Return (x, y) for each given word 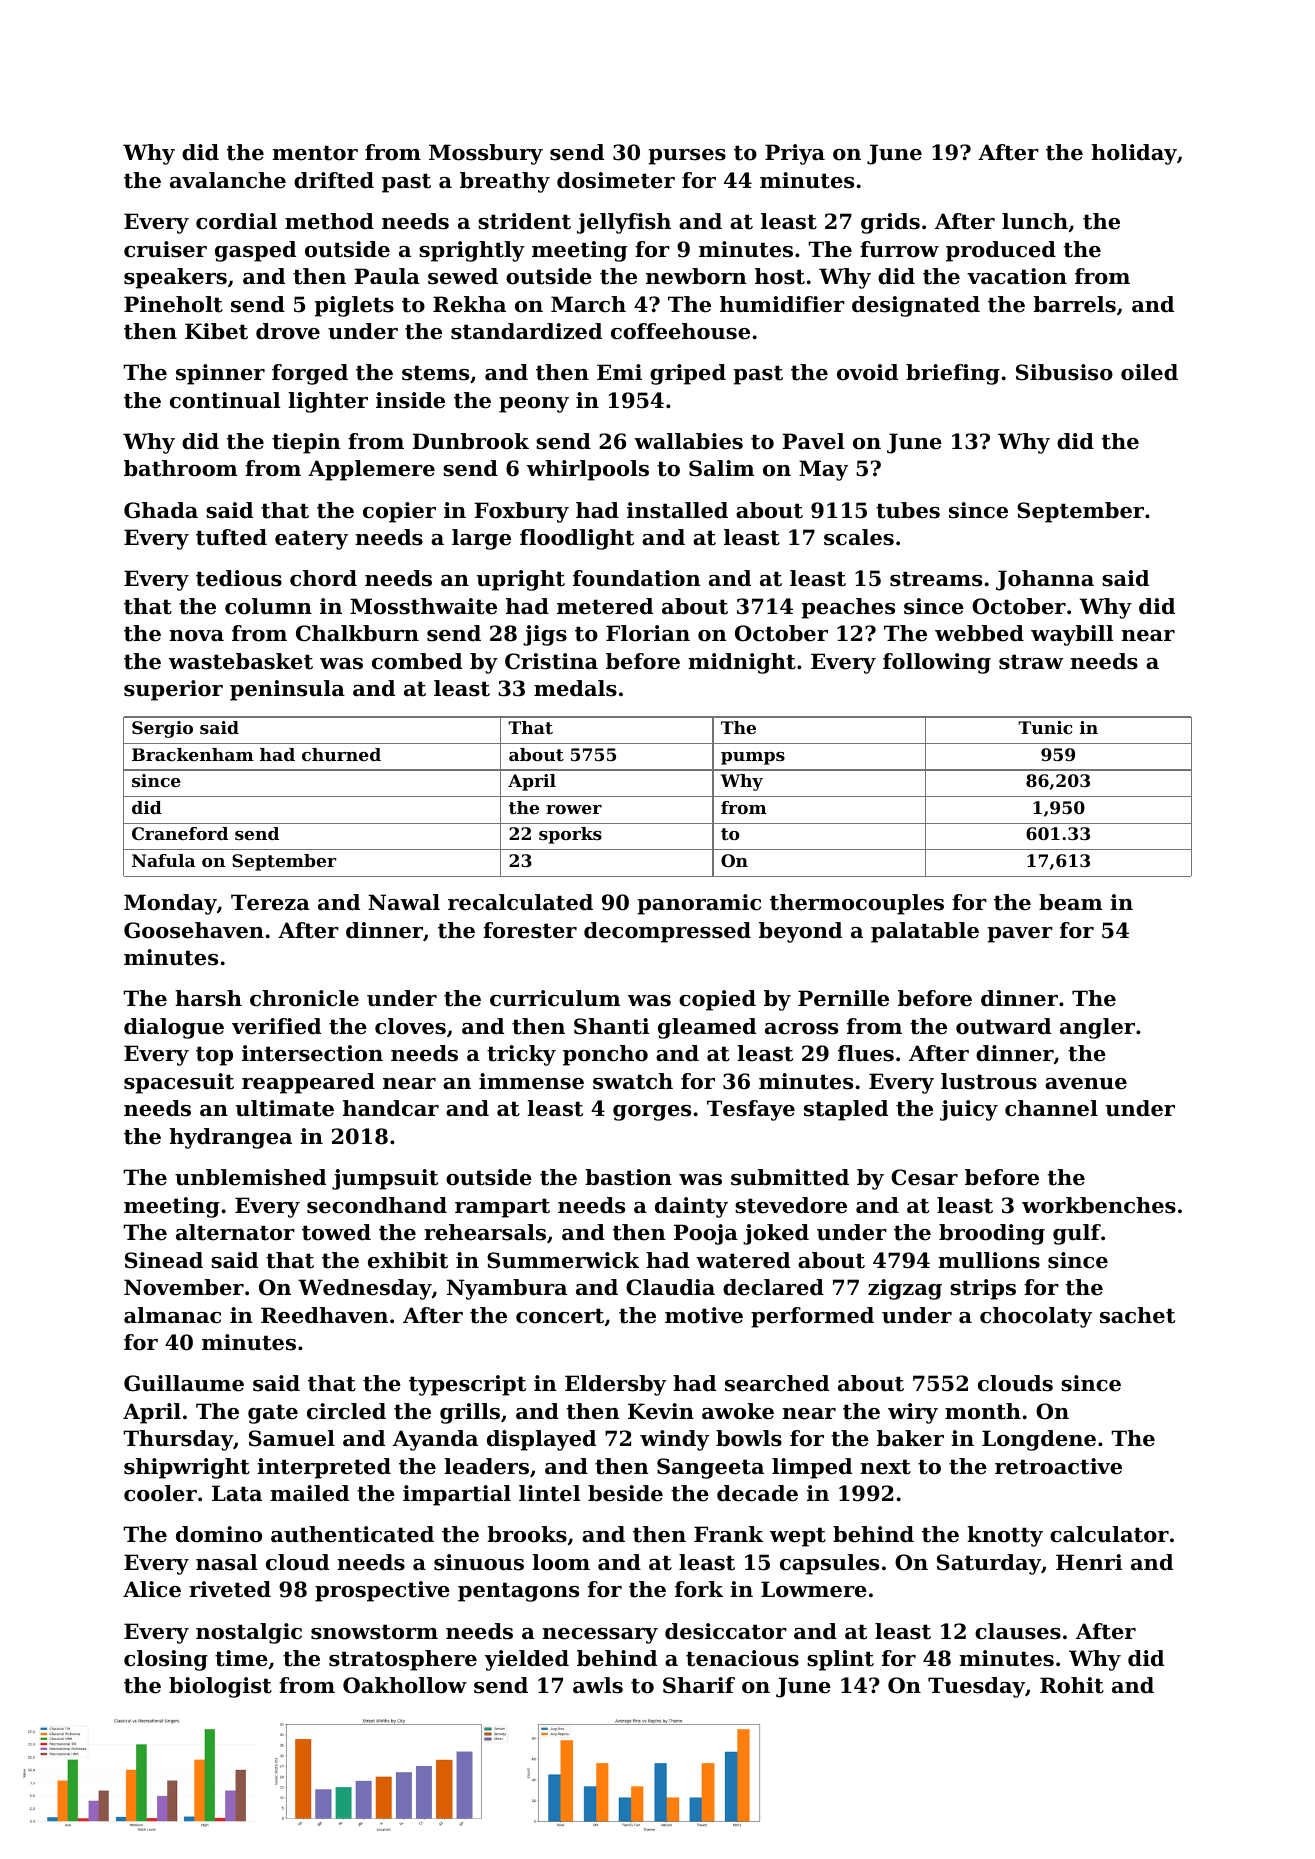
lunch (1035, 221)
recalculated (520, 902)
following (937, 663)
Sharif (699, 1685)
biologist (220, 1687)
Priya (795, 154)
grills (470, 1413)
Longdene (1039, 1440)
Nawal (404, 902)
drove (288, 331)
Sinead (164, 1260)
